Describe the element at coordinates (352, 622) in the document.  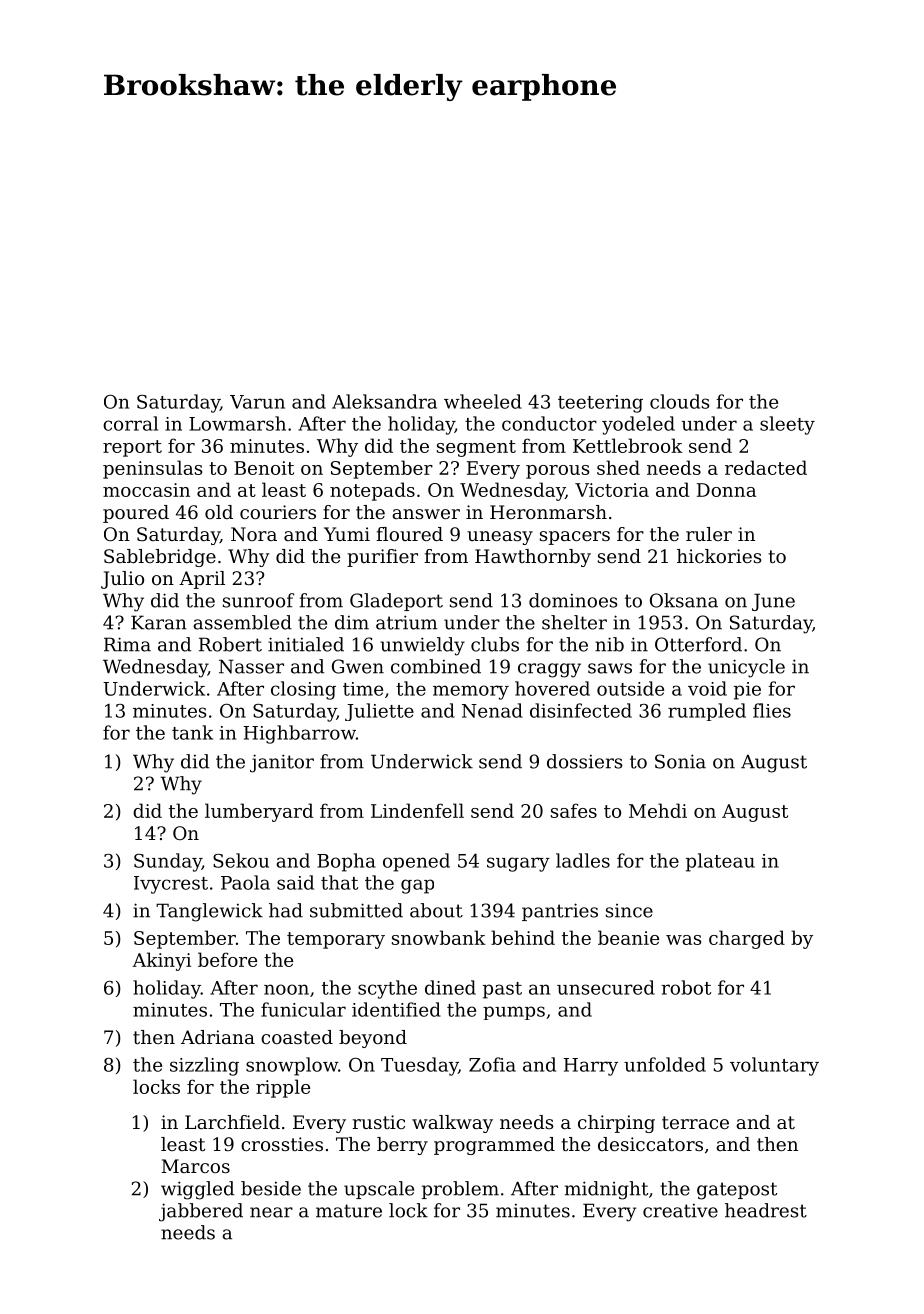
I see `dim` at that location.
